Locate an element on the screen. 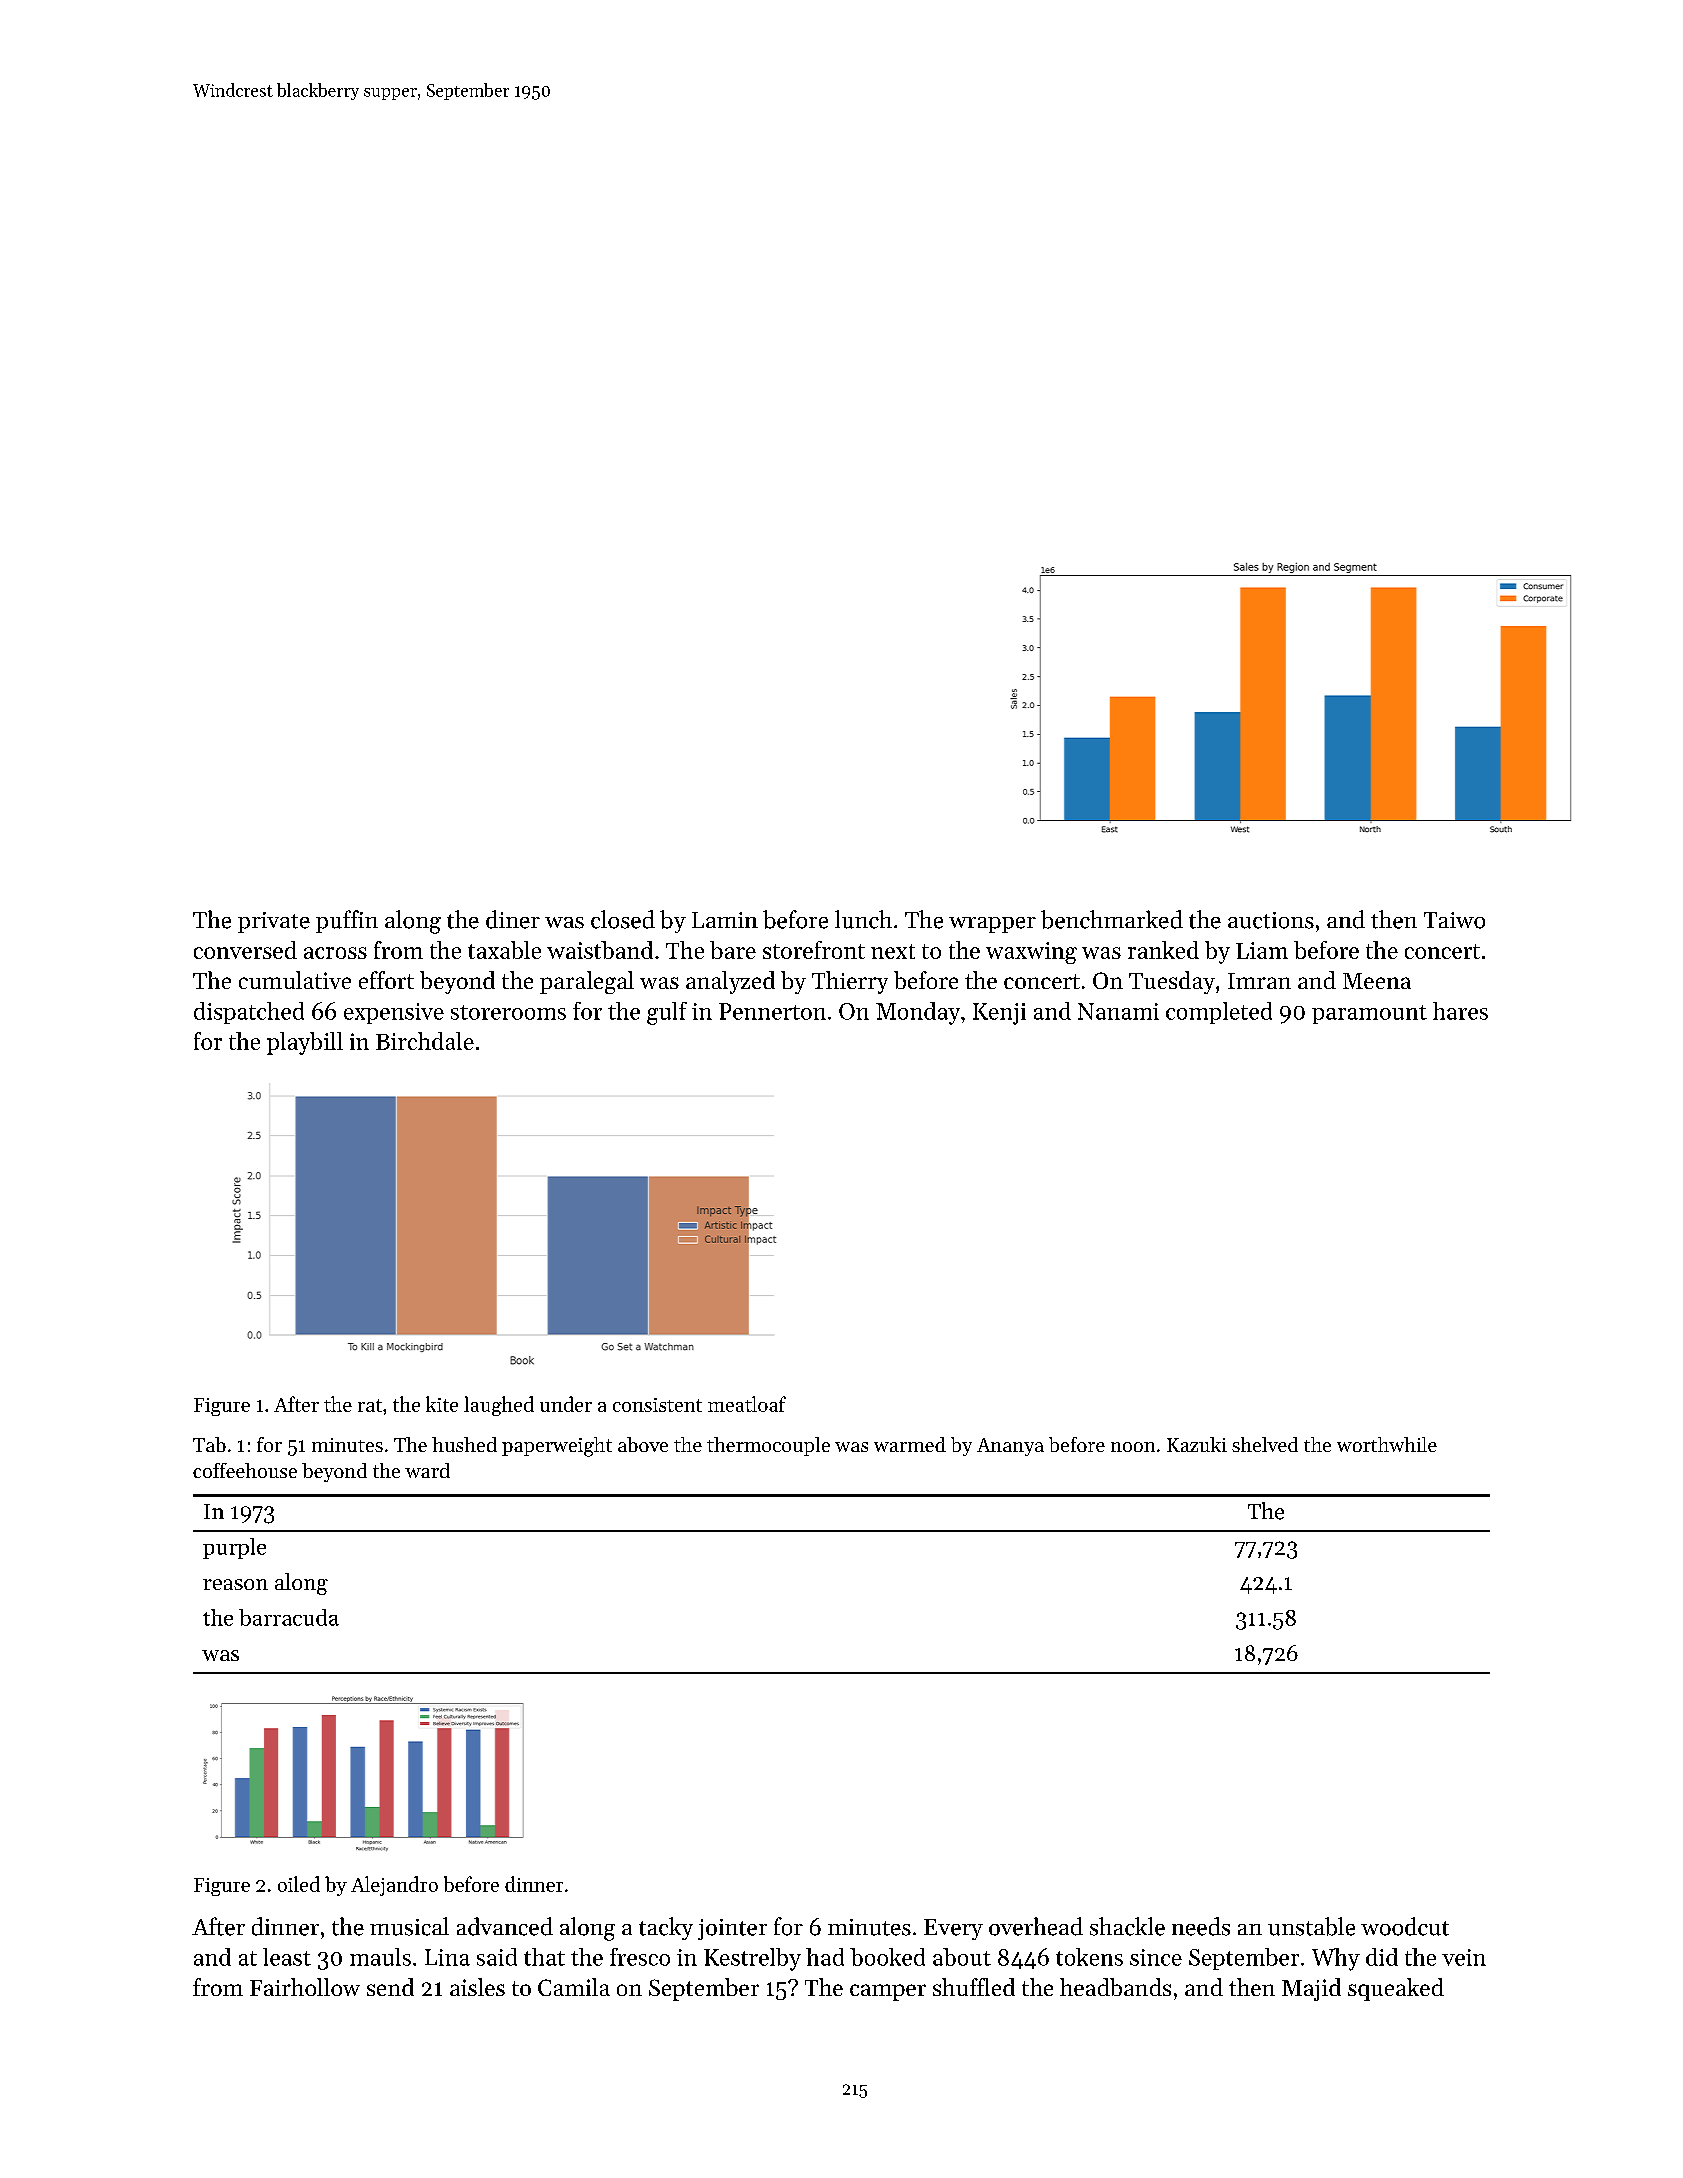 Image resolution: width=1683 pixels, height=2178 pixels. noon is located at coordinates (1133, 1447).
